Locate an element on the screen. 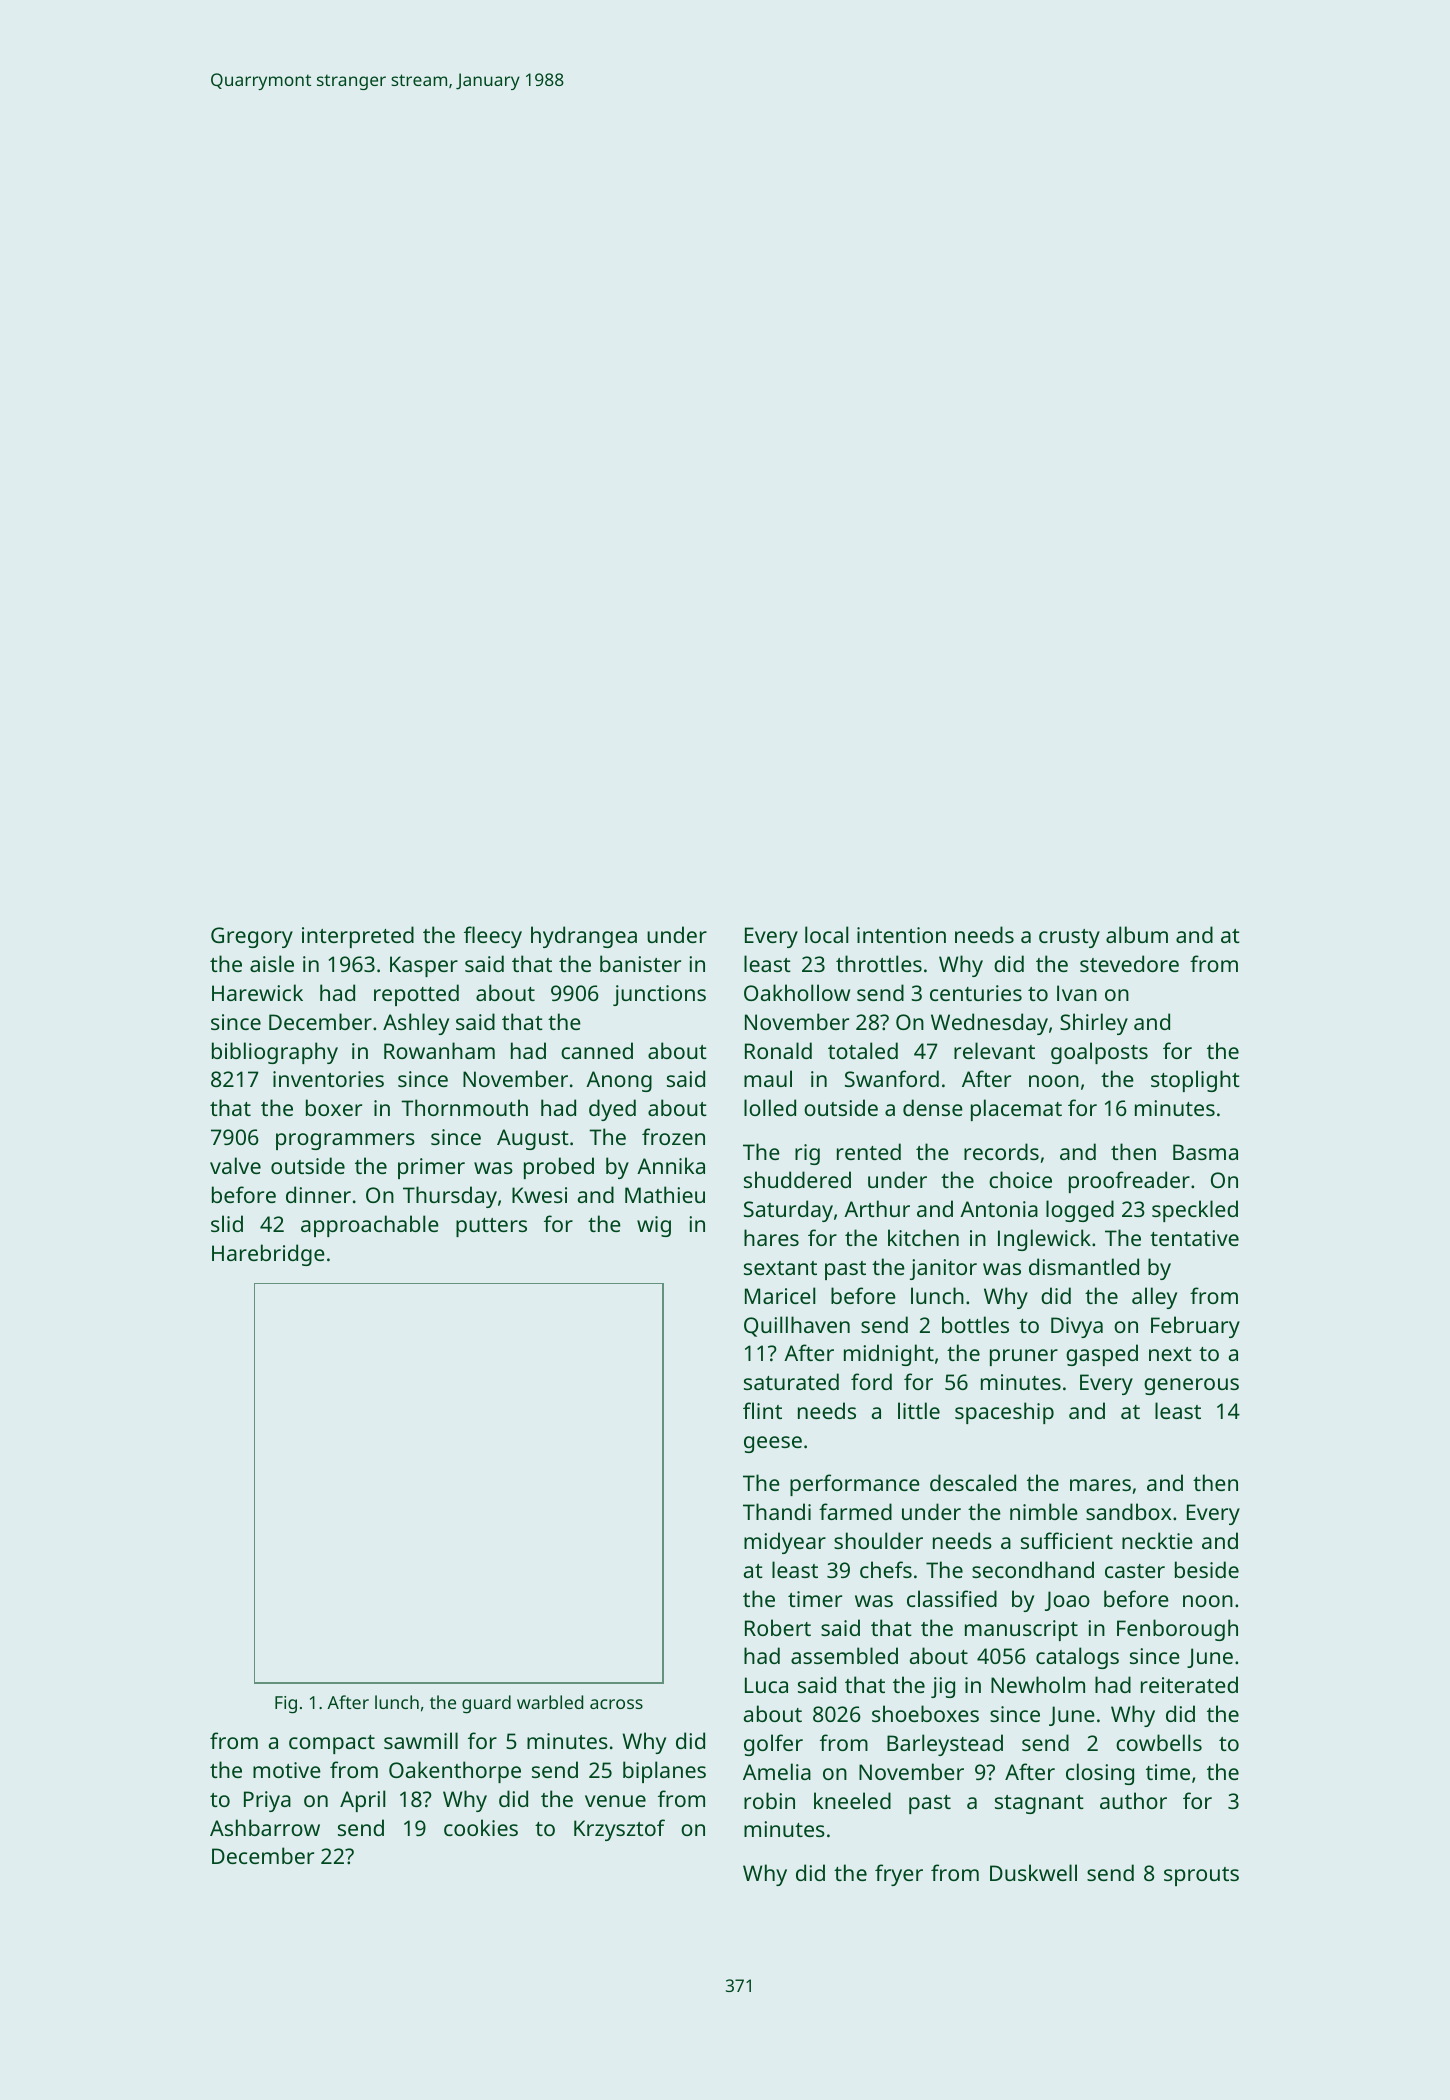 Image resolution: width=1450 pixels, height=2100 pixels. Ashbarrow is located at coordinates (265, 1827).
